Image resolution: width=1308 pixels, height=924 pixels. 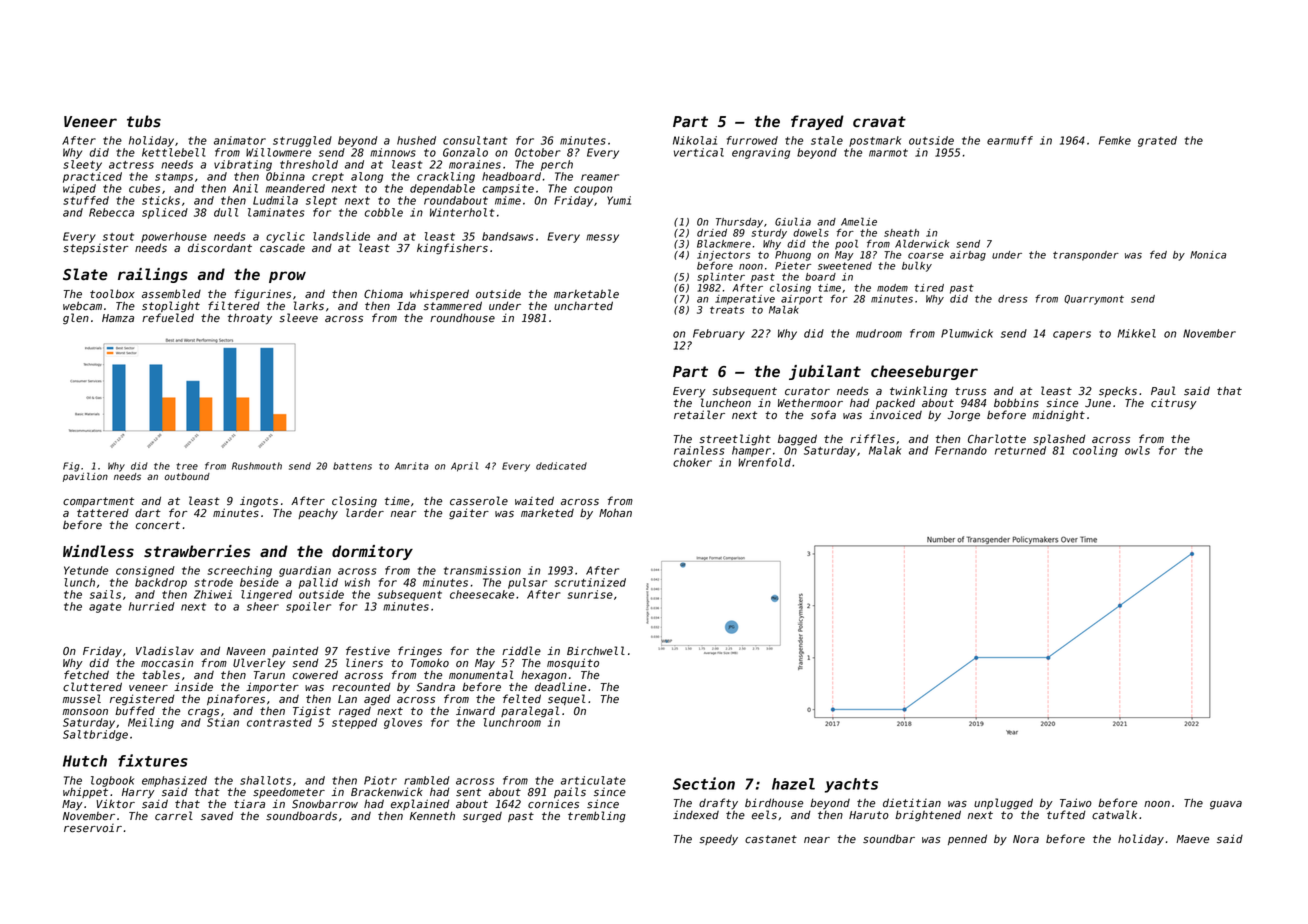 I want to click on assembled, so click(x=171, y=294).
